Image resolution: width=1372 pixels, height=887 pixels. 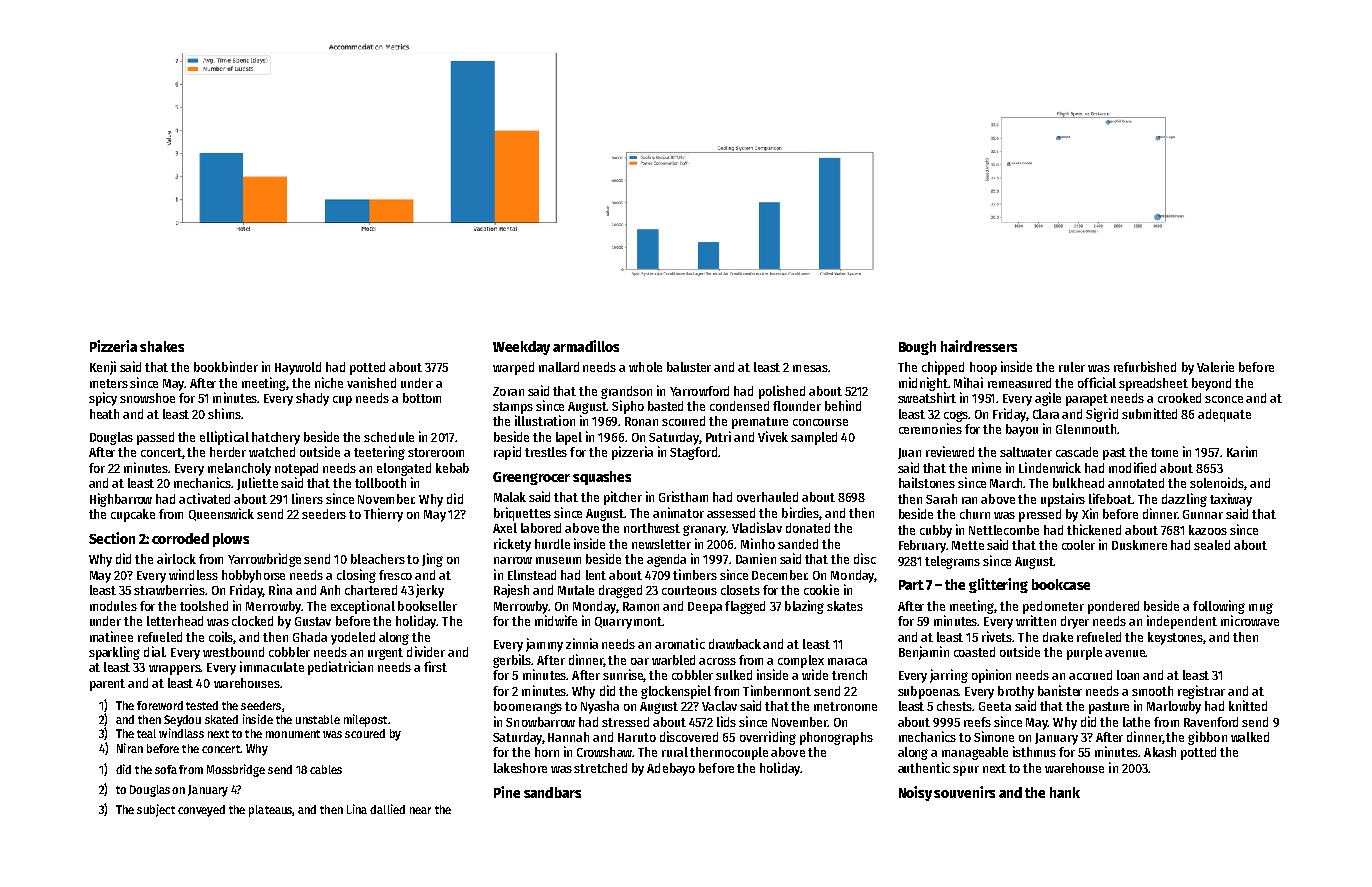 What do you see at coordinates (735, 644) in the document?
I see `drawback` at bounding box center [735, 644].
